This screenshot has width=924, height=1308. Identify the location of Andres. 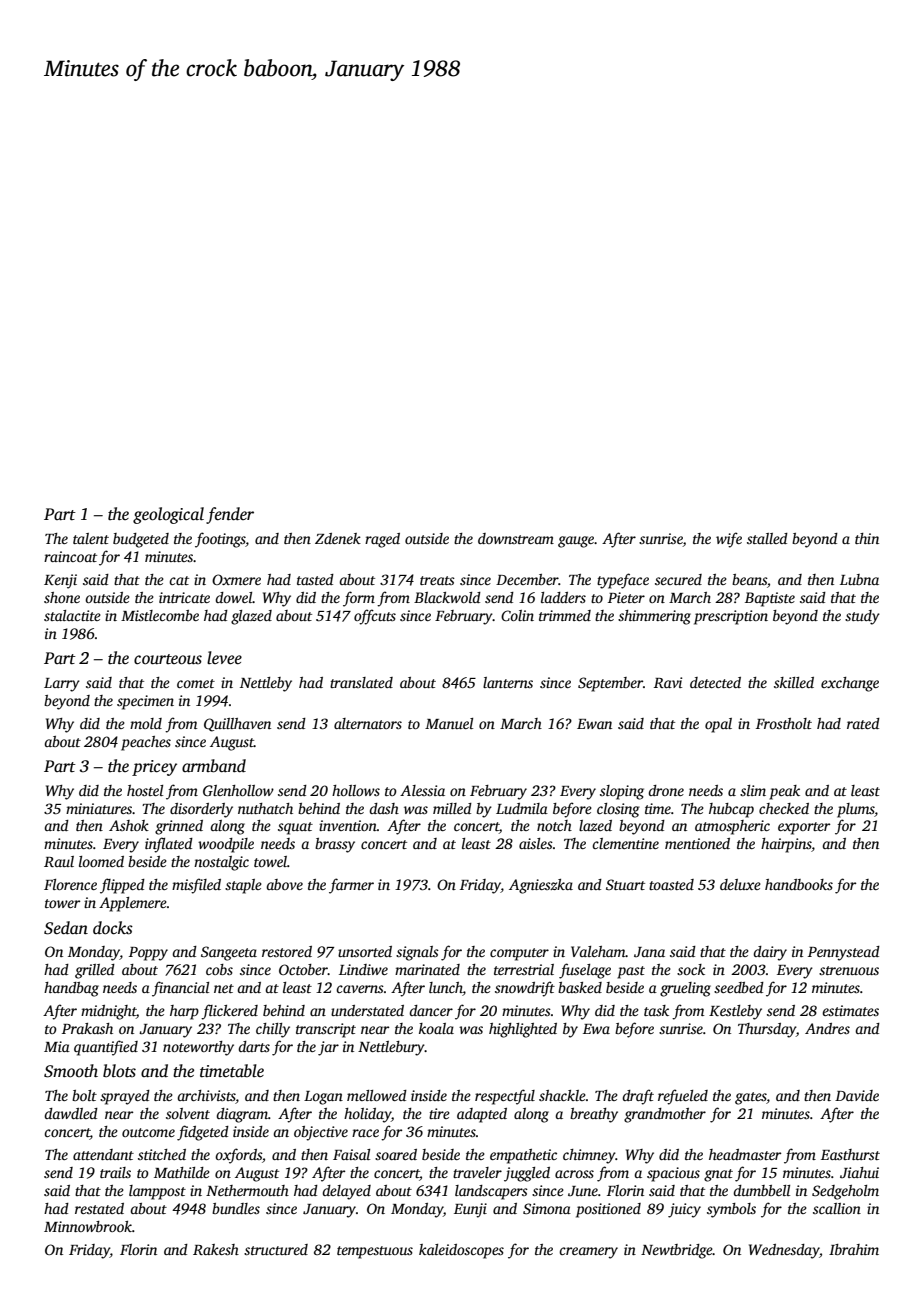
(827, 1028).
